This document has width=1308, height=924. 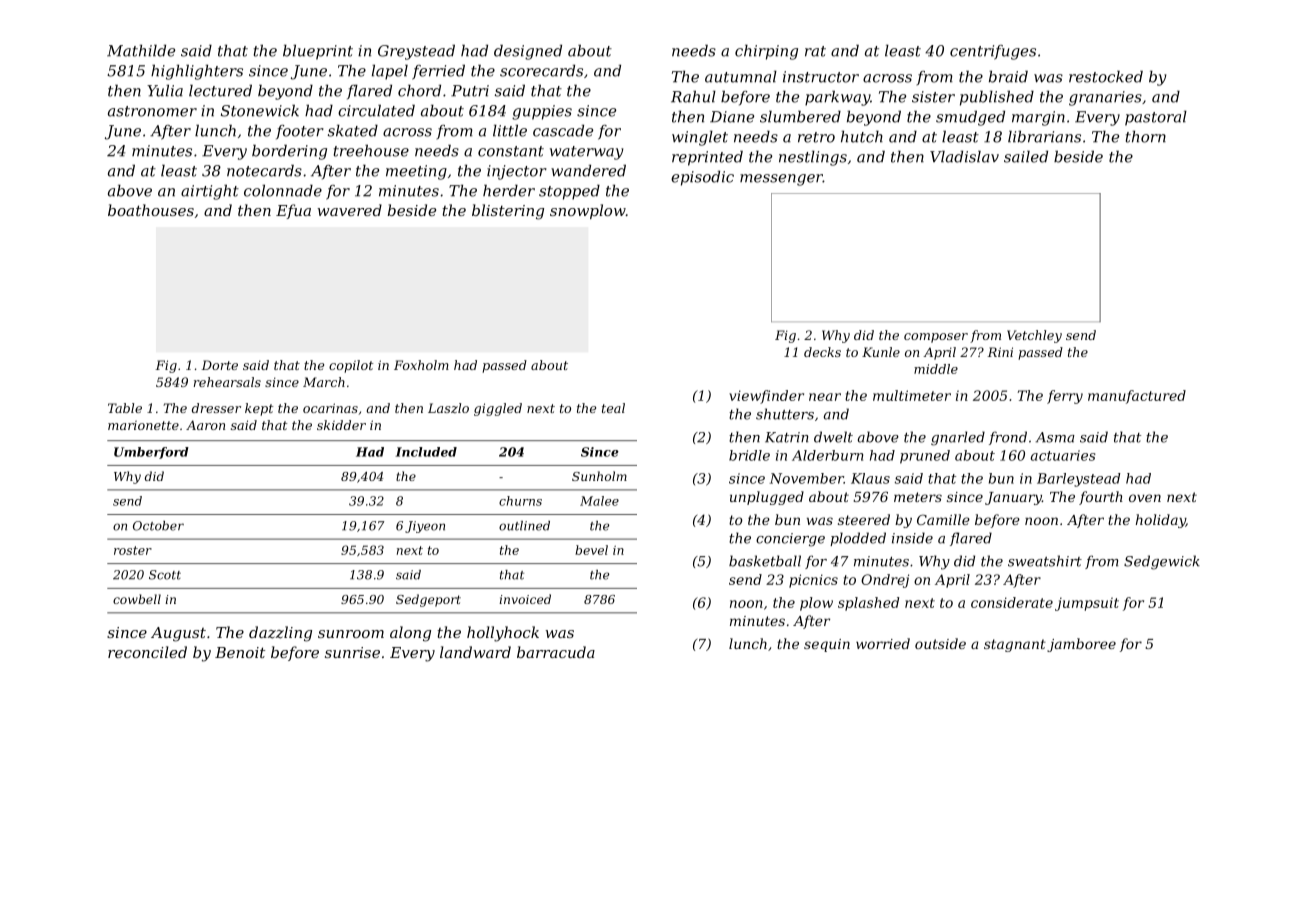 What do you see at coordinates (599, 501) in the document?
I see `Malee` at bounding box center [599, 501].
